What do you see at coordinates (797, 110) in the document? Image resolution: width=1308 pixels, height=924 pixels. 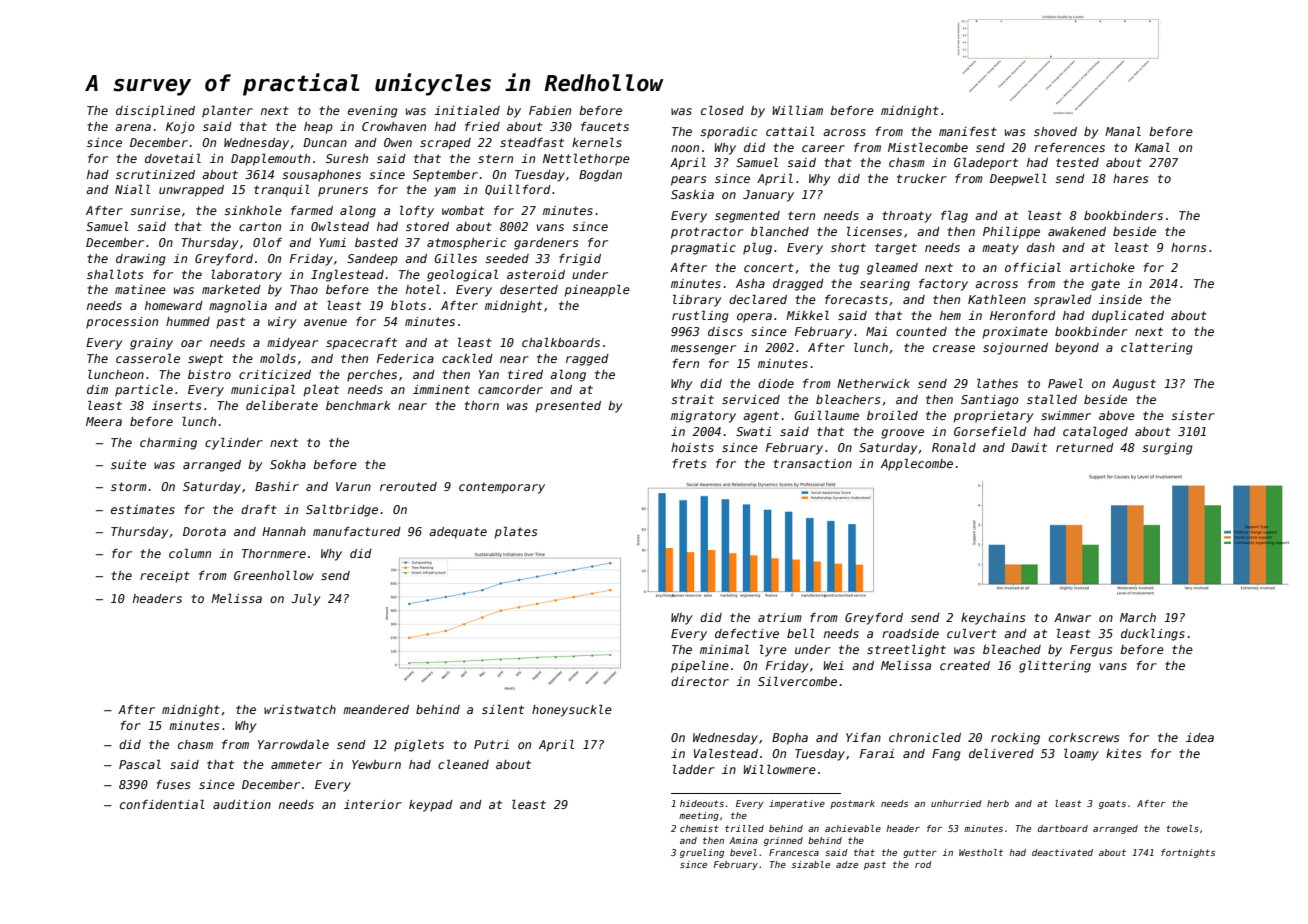 I see `William` at bounding box center [797, 110].
